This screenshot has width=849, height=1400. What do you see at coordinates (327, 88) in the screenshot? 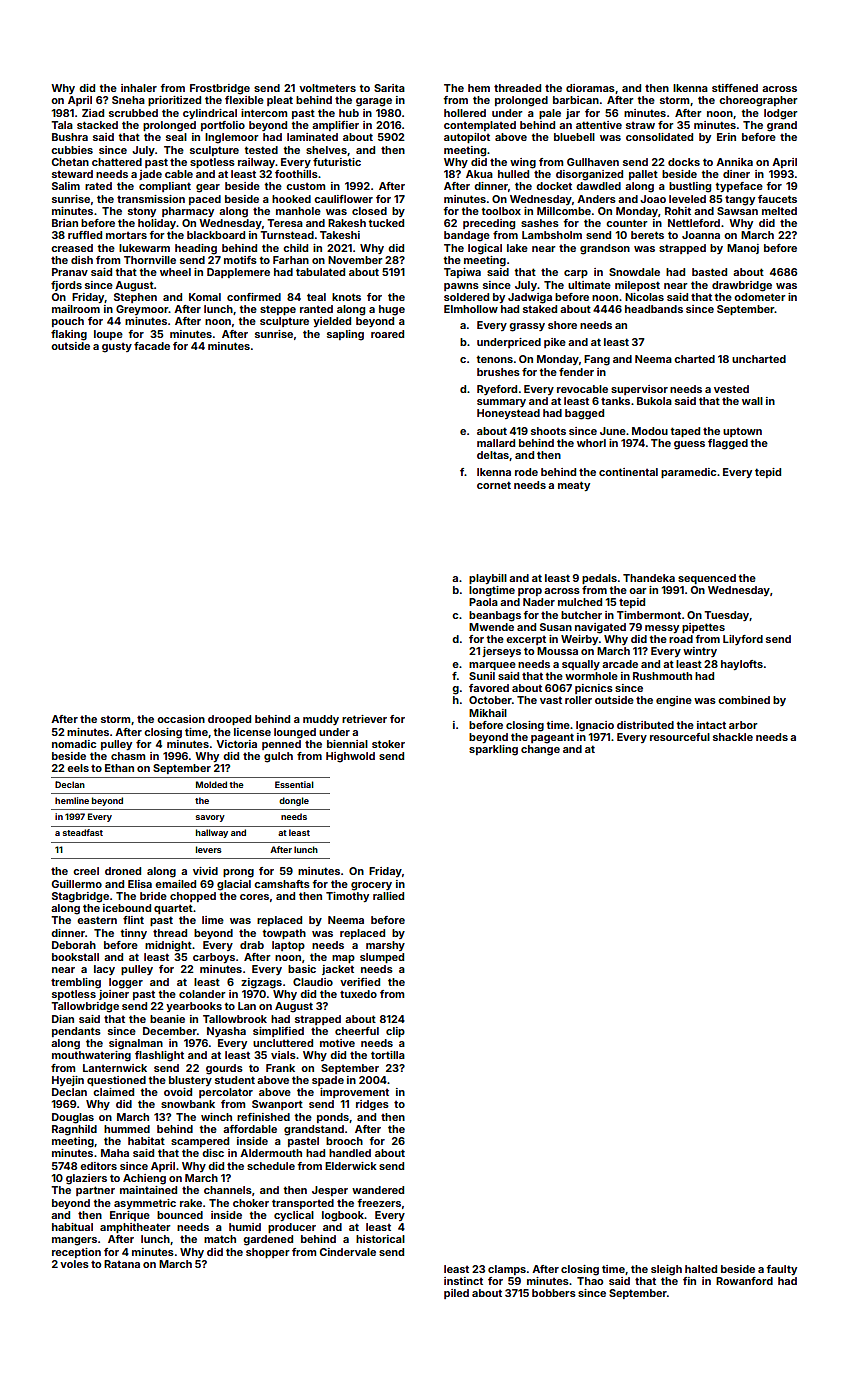
I see `voltmeters` at bounding box center [327, 88].
